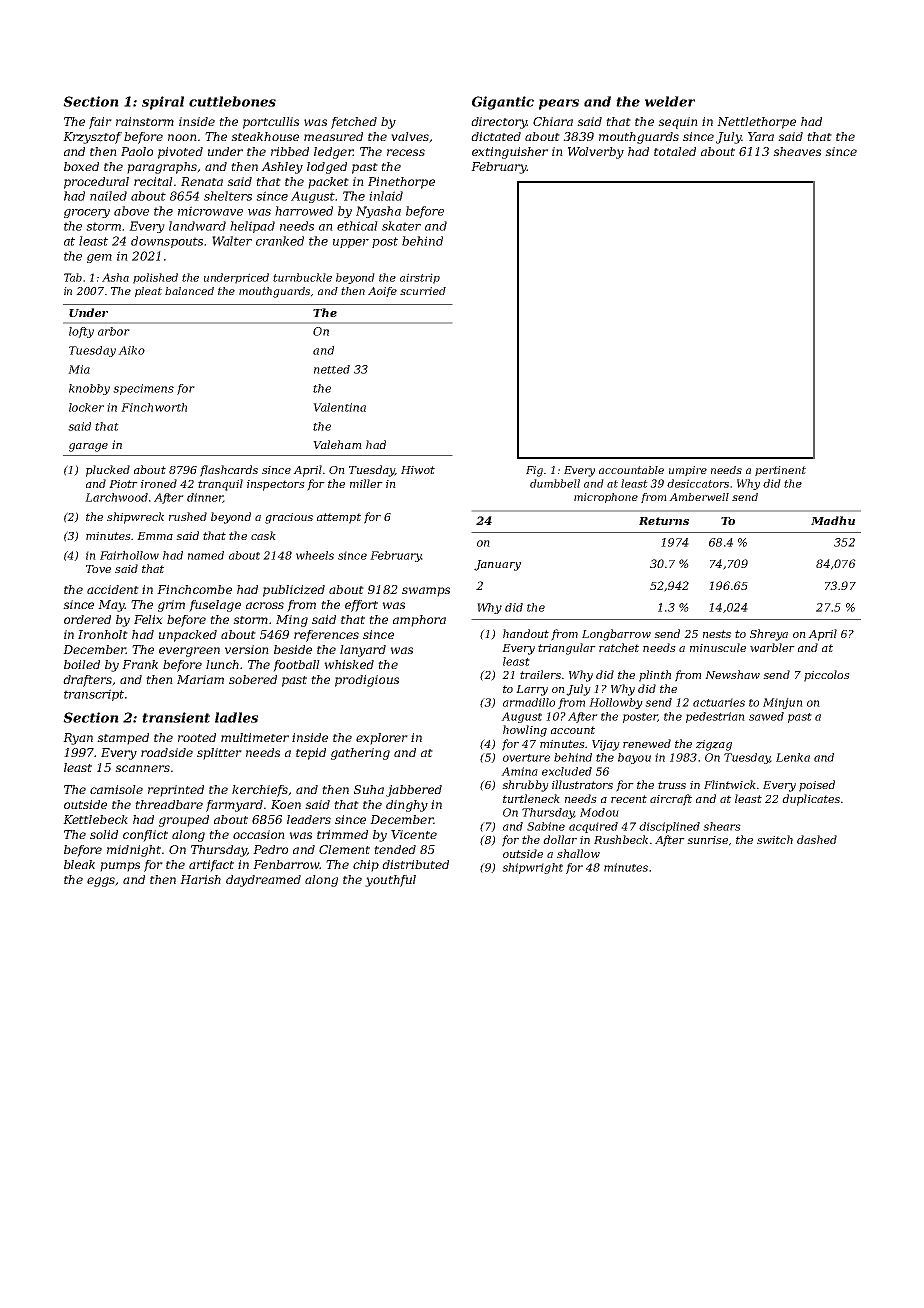 The height and width of the document is (1308, 924). I want to click on Madhu, so click(833, 520).
